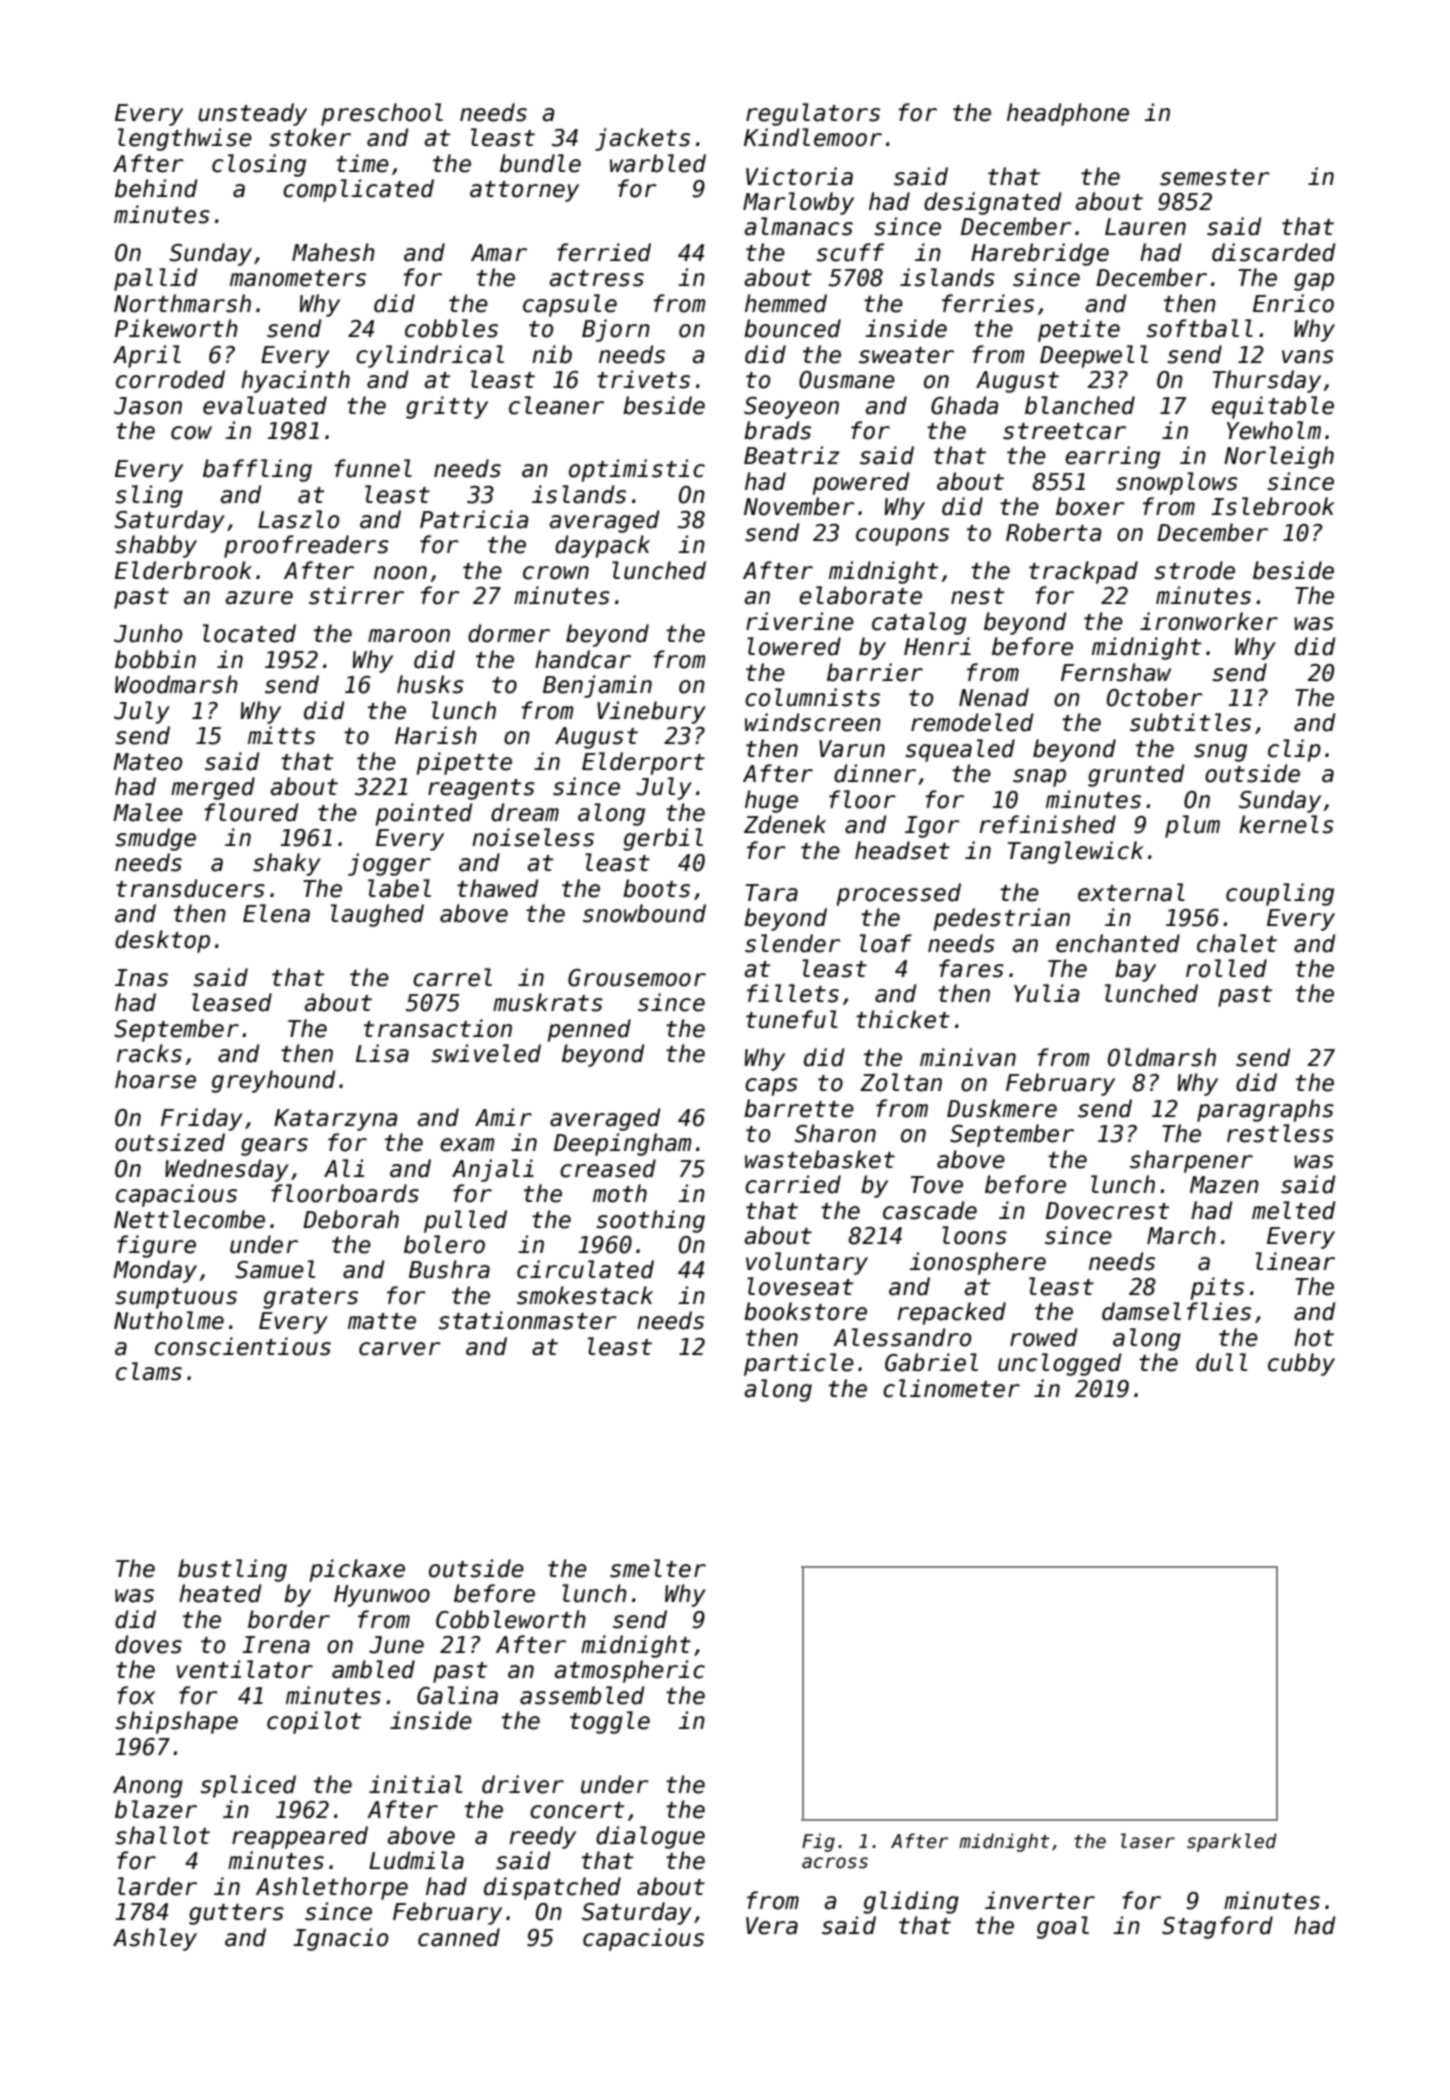  What do you see at coordinates (1162, 1057) in the screenshot?
I see `Oldmarsh` at bounding box center [1162, 1057].
